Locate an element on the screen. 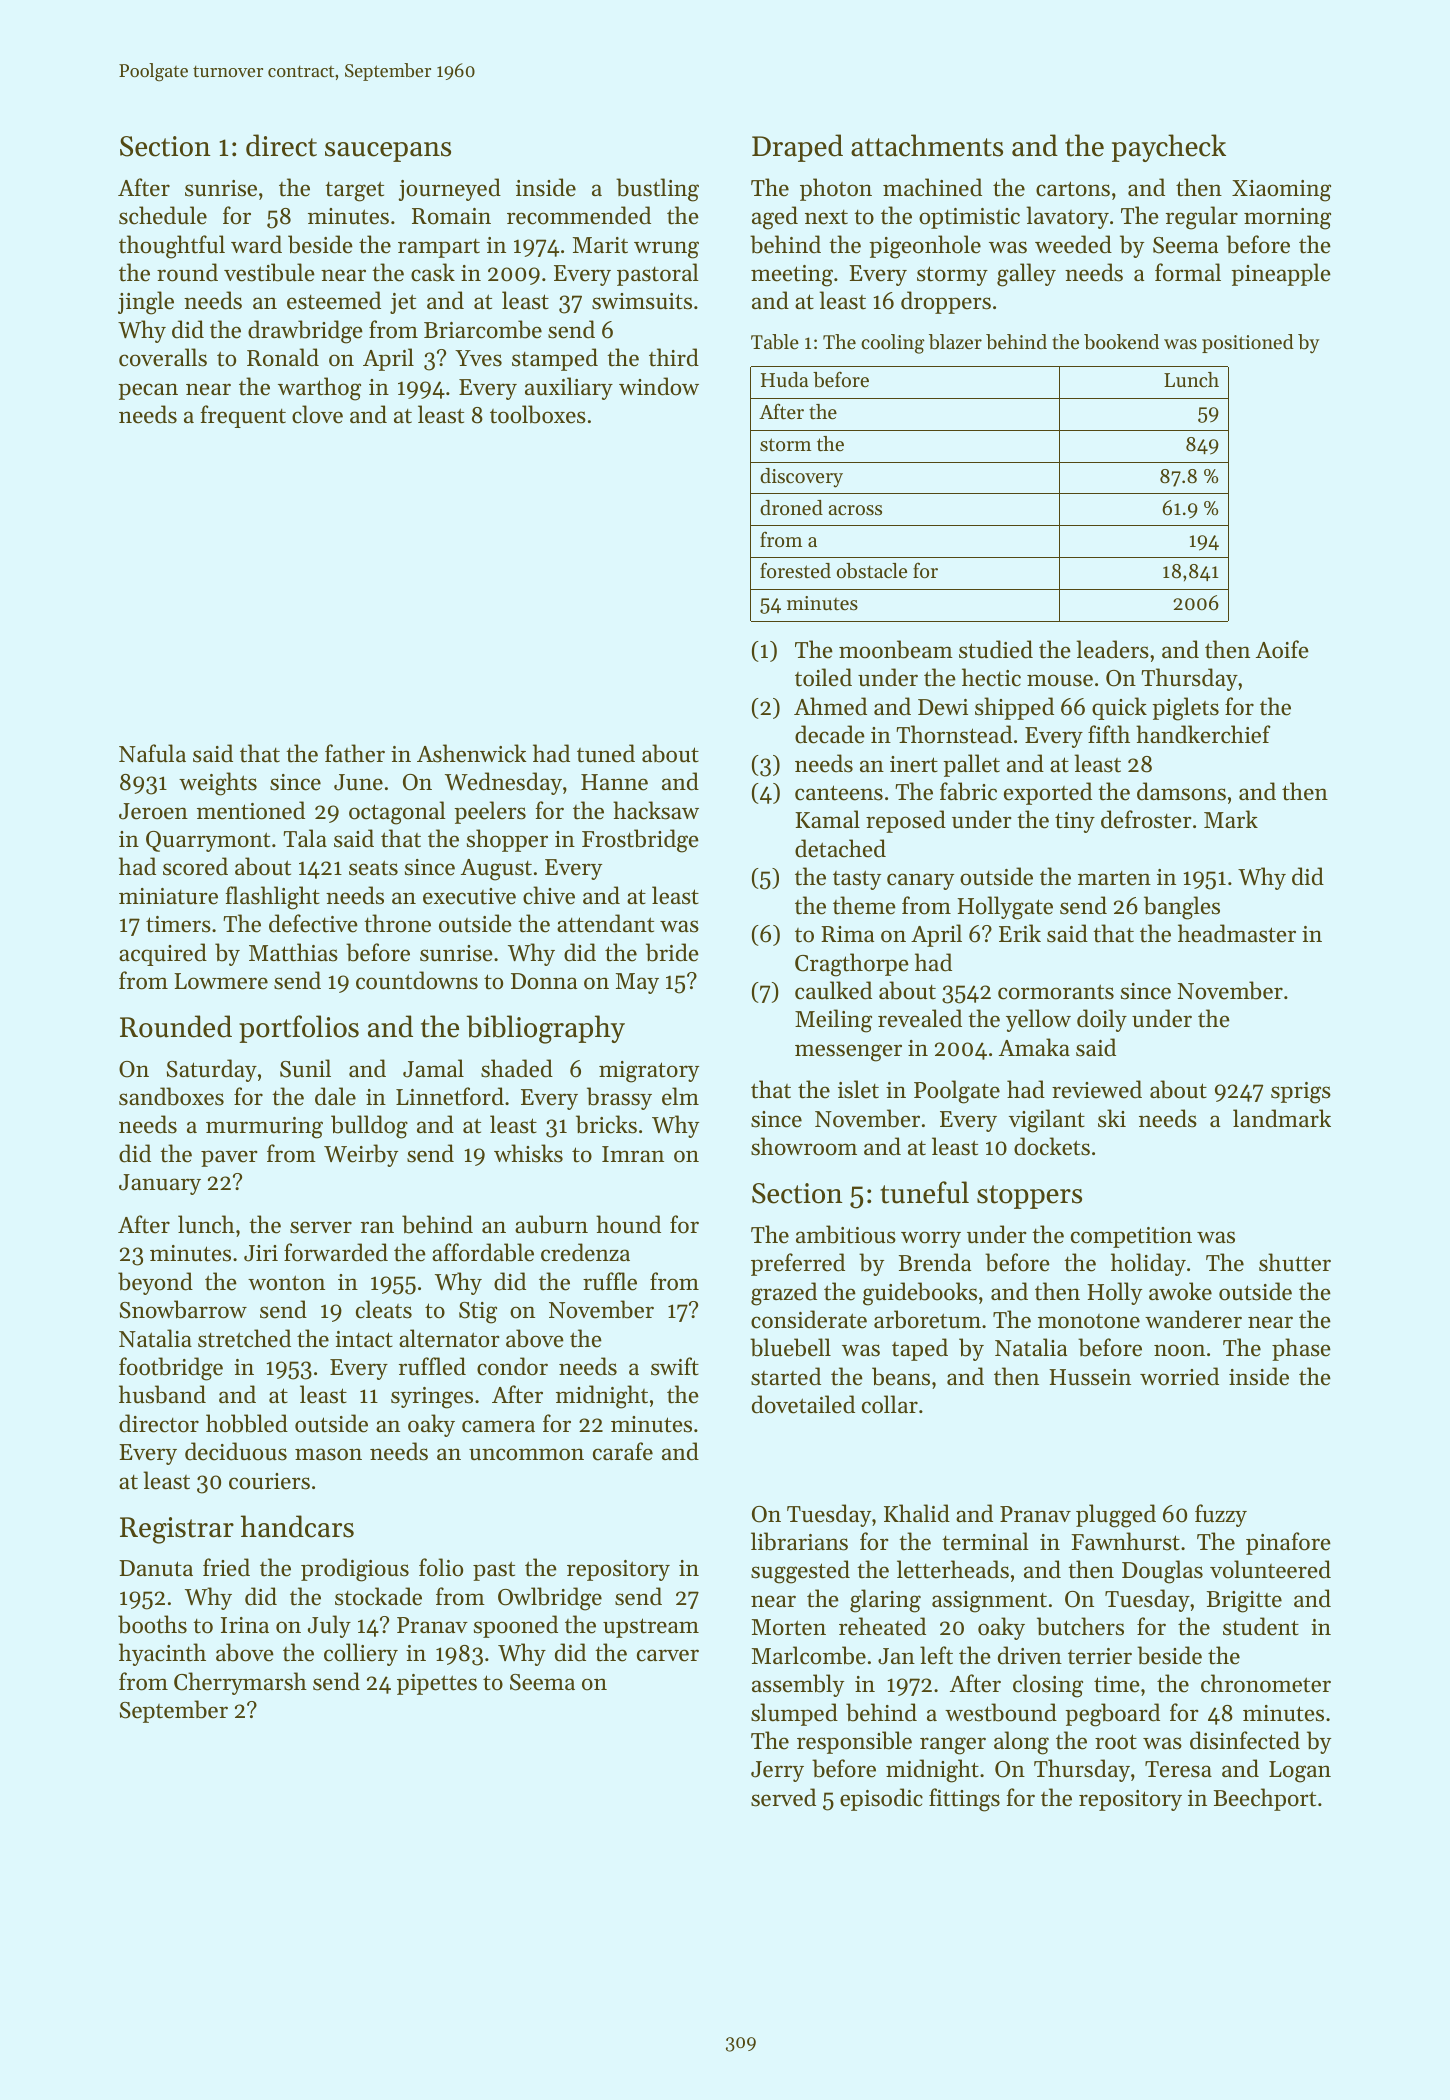 The image size is (1450, 2100). May is located at coordinates (637, 983).
